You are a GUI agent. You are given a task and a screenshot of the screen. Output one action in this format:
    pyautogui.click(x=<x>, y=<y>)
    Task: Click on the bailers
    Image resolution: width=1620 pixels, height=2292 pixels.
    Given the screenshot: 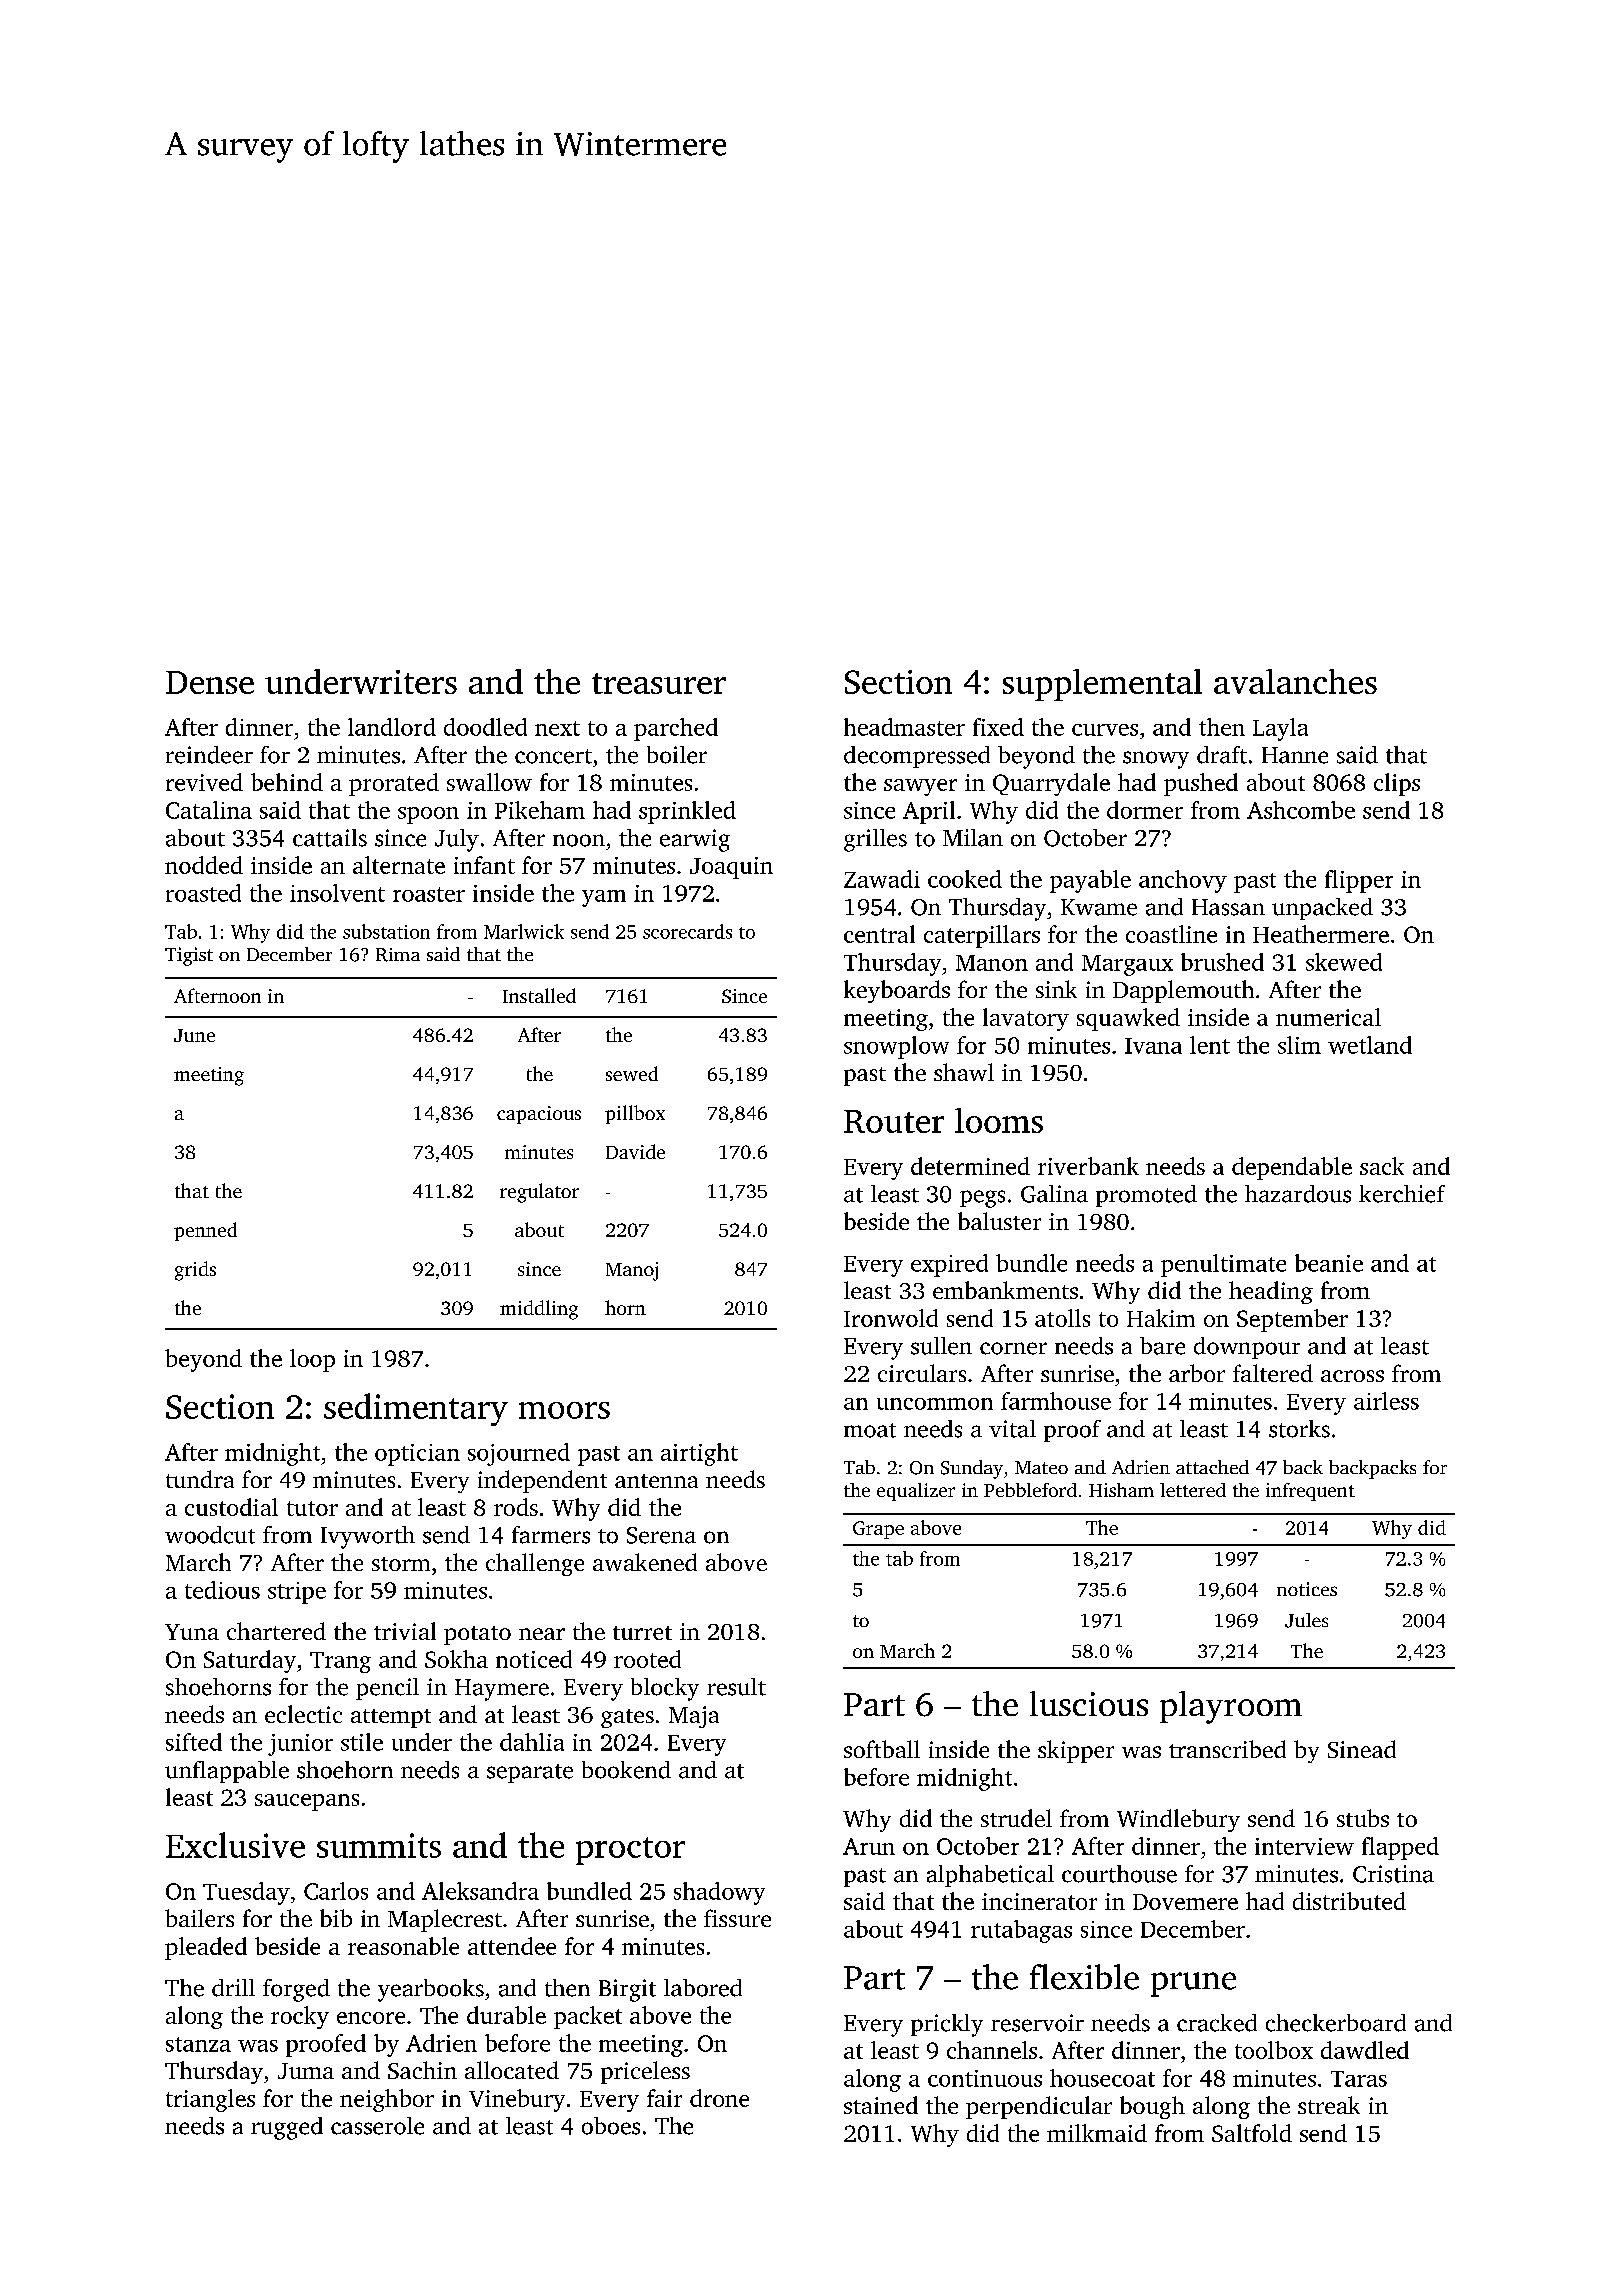 What is the action you would take?
    pyautogui.click(x=199, y=1918)
